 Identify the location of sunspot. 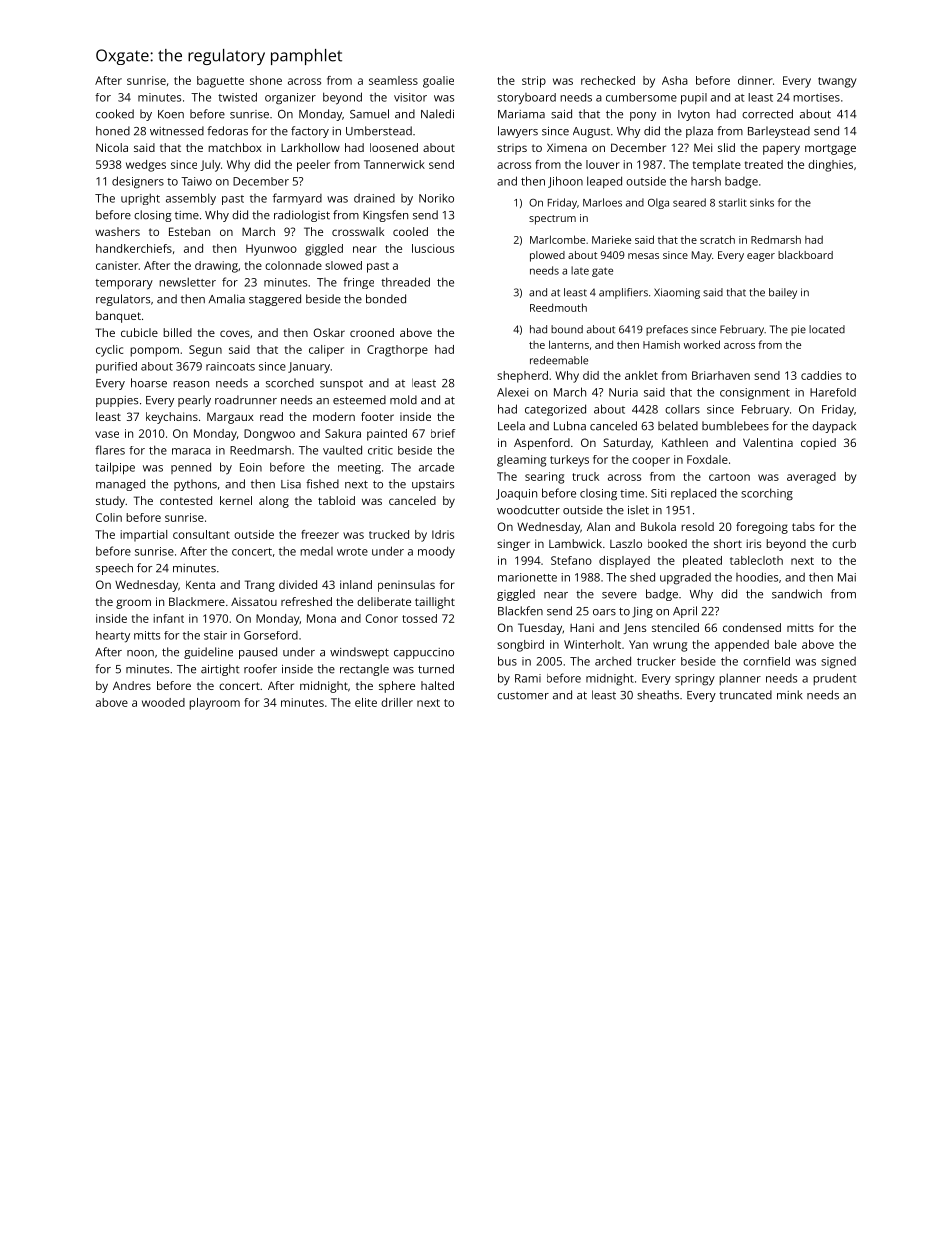
(341, 385).
